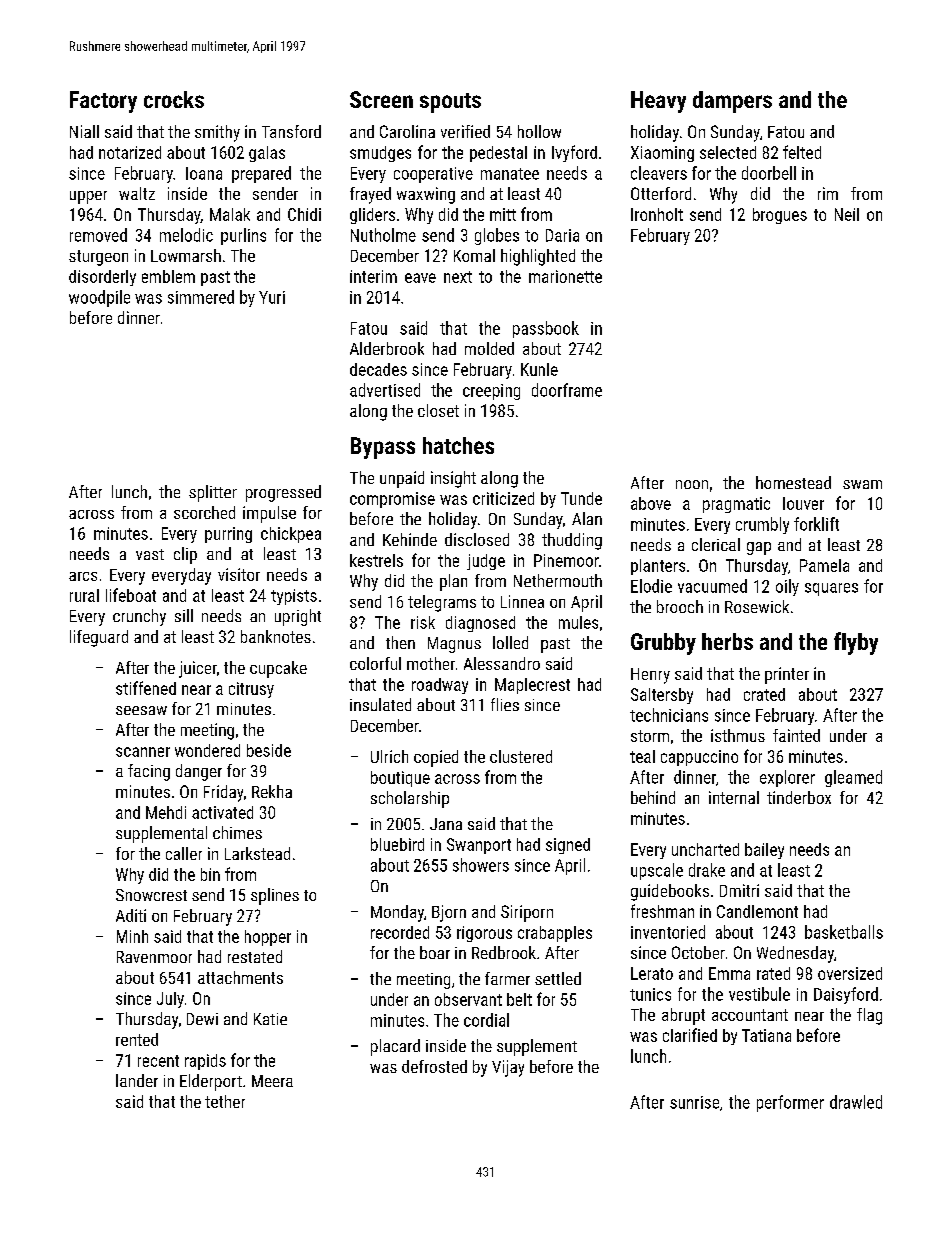 The image size is (952, 1233). Describe the element at coordinates (491, 392) in the screenshot. I see `creeping` at that location.
